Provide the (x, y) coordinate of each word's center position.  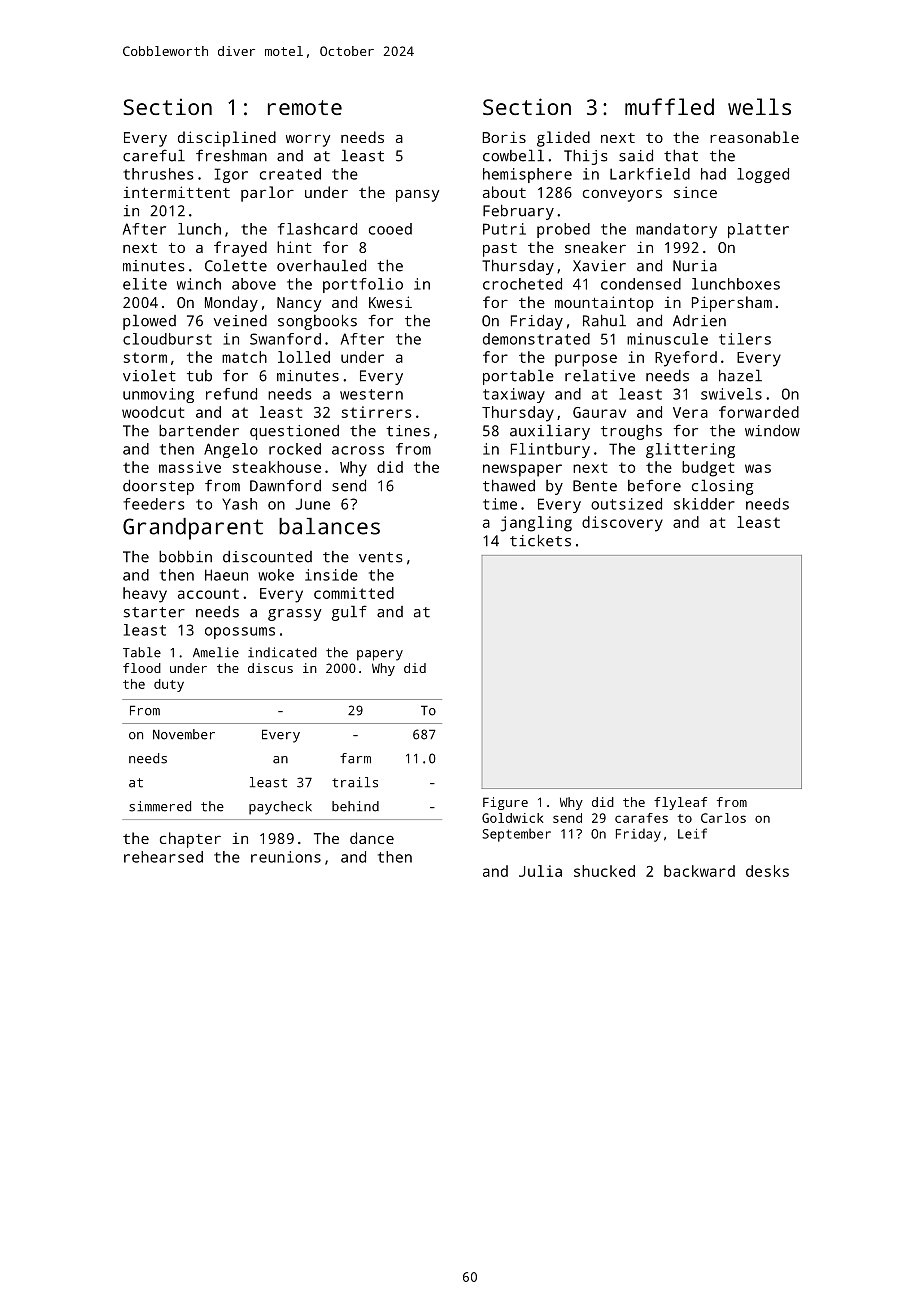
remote (305, 107)
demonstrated (536, 339)
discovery (622, 524)
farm (355, 758)
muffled (669, 106)
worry (308, 141)
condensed (641, 284)
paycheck (280, 808)
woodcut (153, 412)
